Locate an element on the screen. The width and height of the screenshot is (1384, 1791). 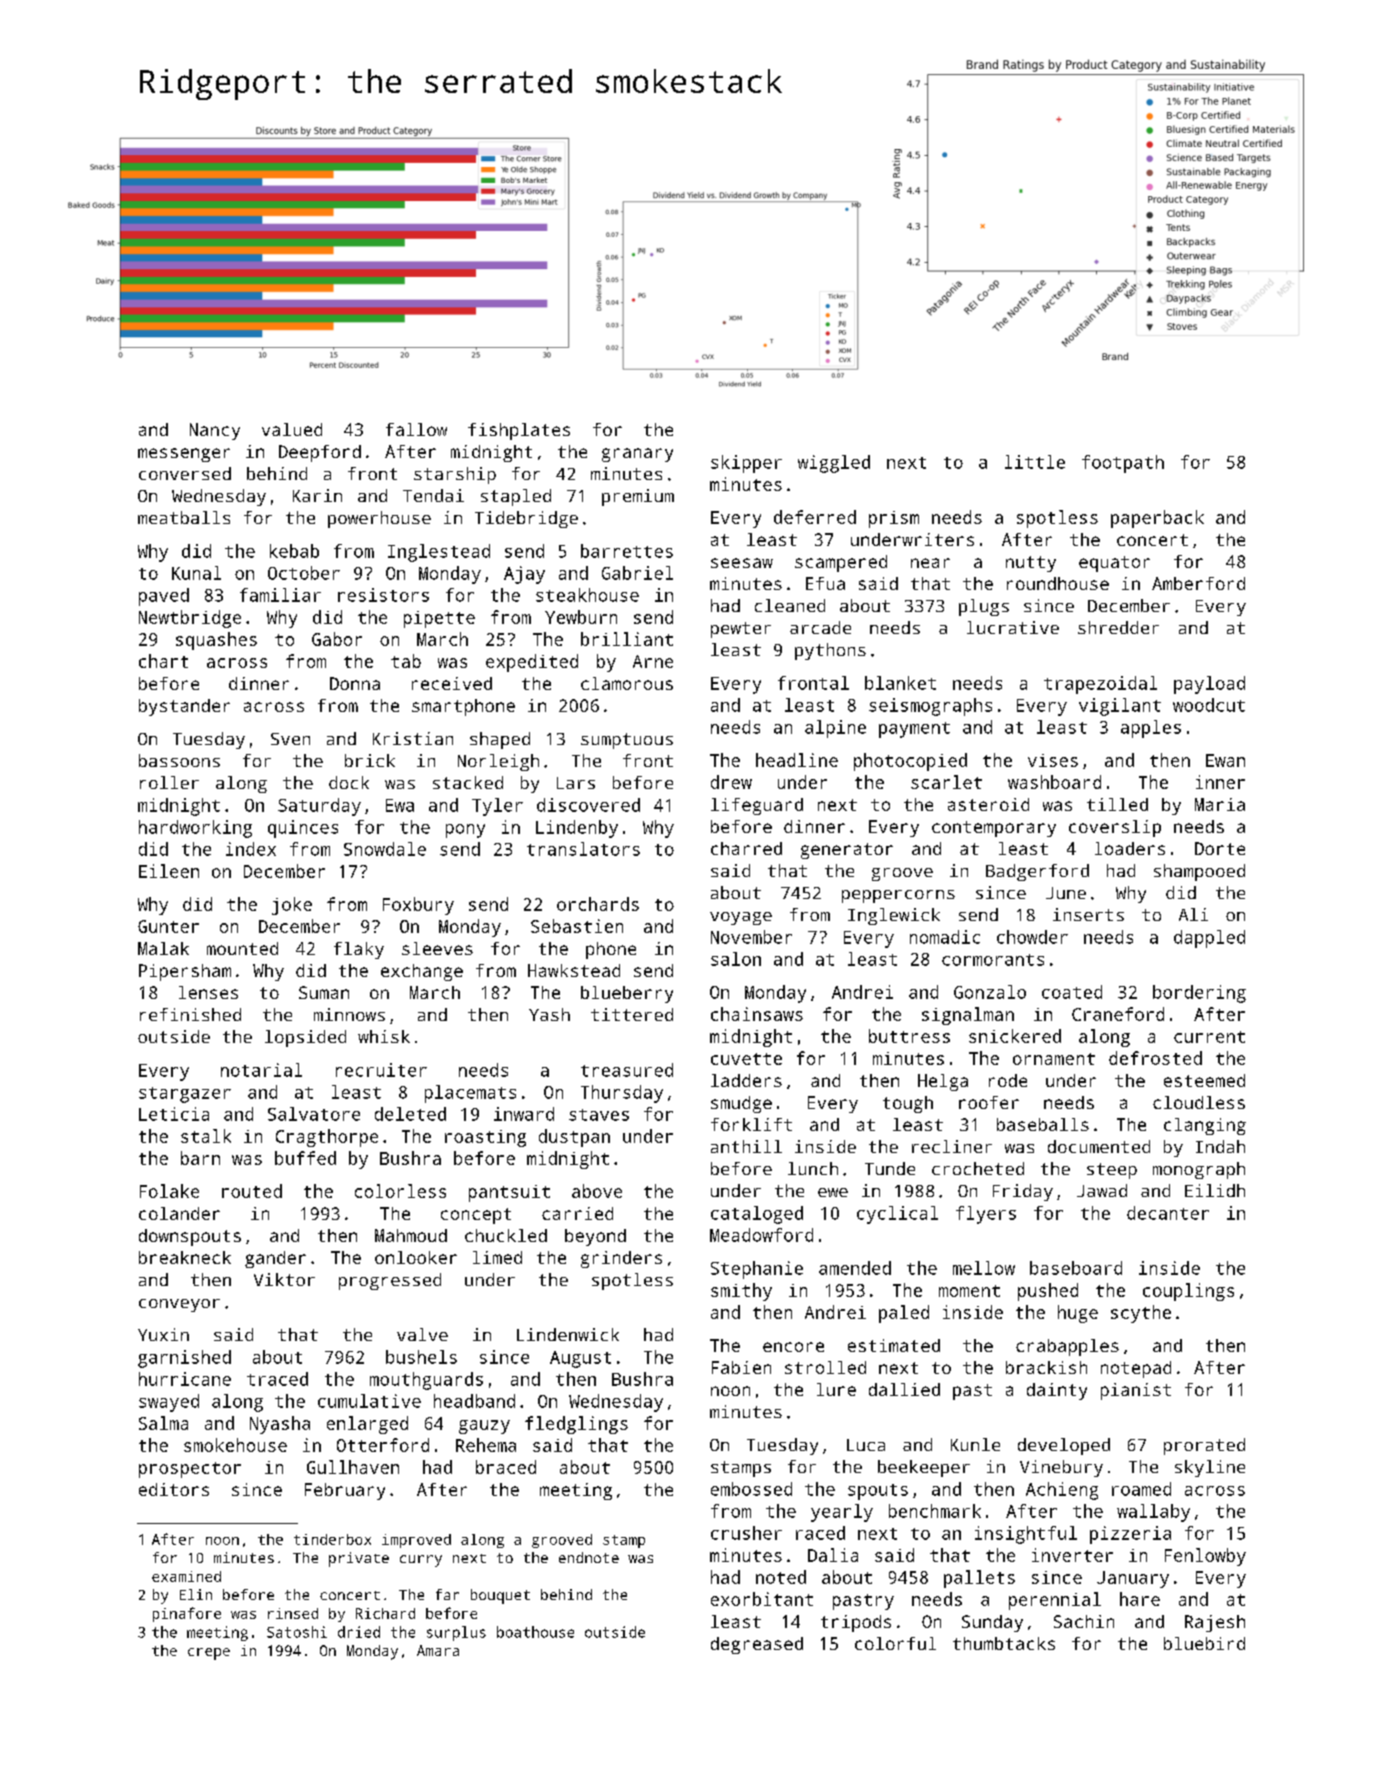
expedited is located at coordinates (532, 663).
